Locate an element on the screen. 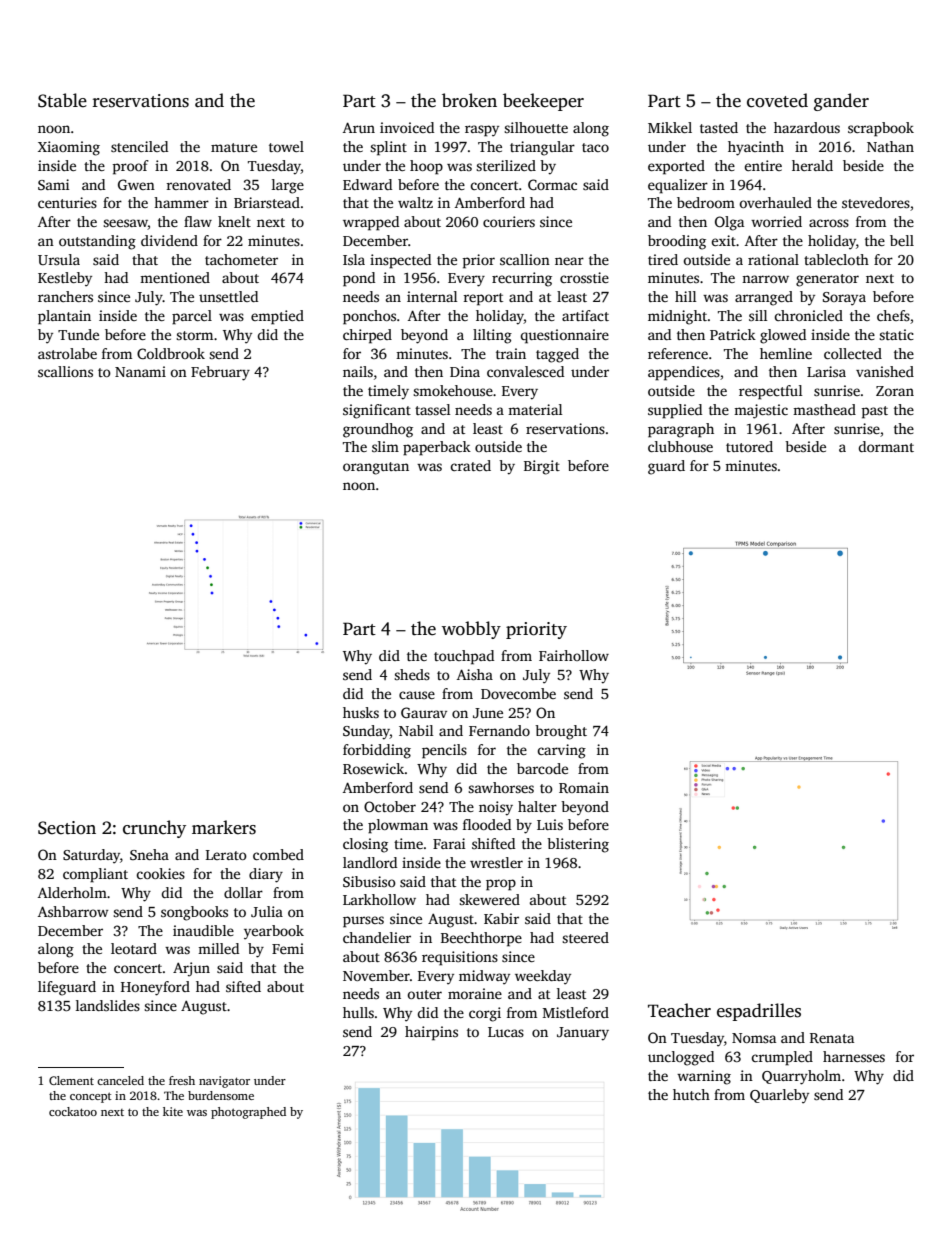  Birgit is located at coordinates (542, 467).
